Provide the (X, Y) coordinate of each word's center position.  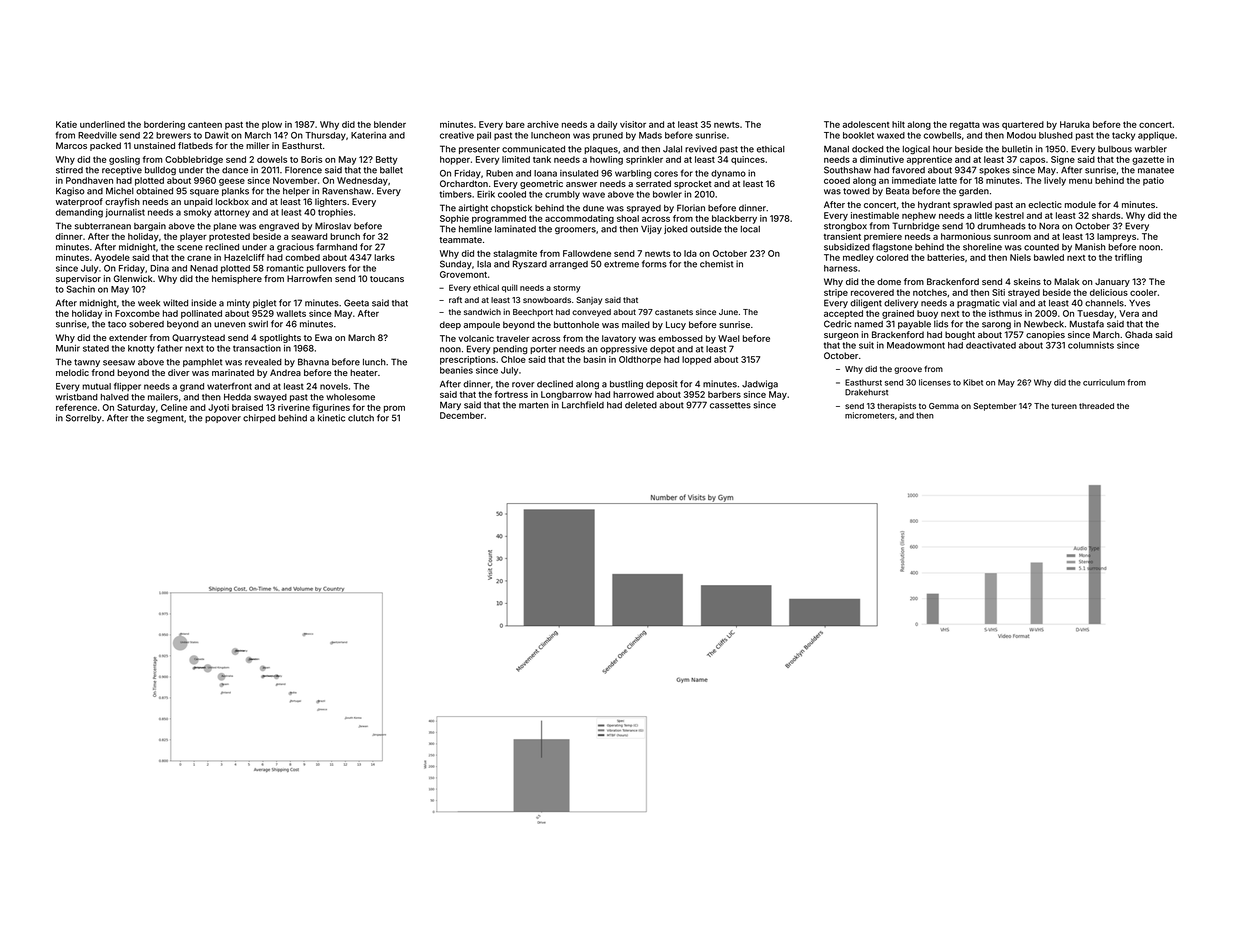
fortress (511, 394)
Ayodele (112, 258)
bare (515, 124)
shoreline (982, 247)
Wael (729, 338)
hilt (898, 124)
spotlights (280, 338)
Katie (66, 124)
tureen (1064, 406)
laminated (515, 229)
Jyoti (218, 408)
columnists (1091, 345)
